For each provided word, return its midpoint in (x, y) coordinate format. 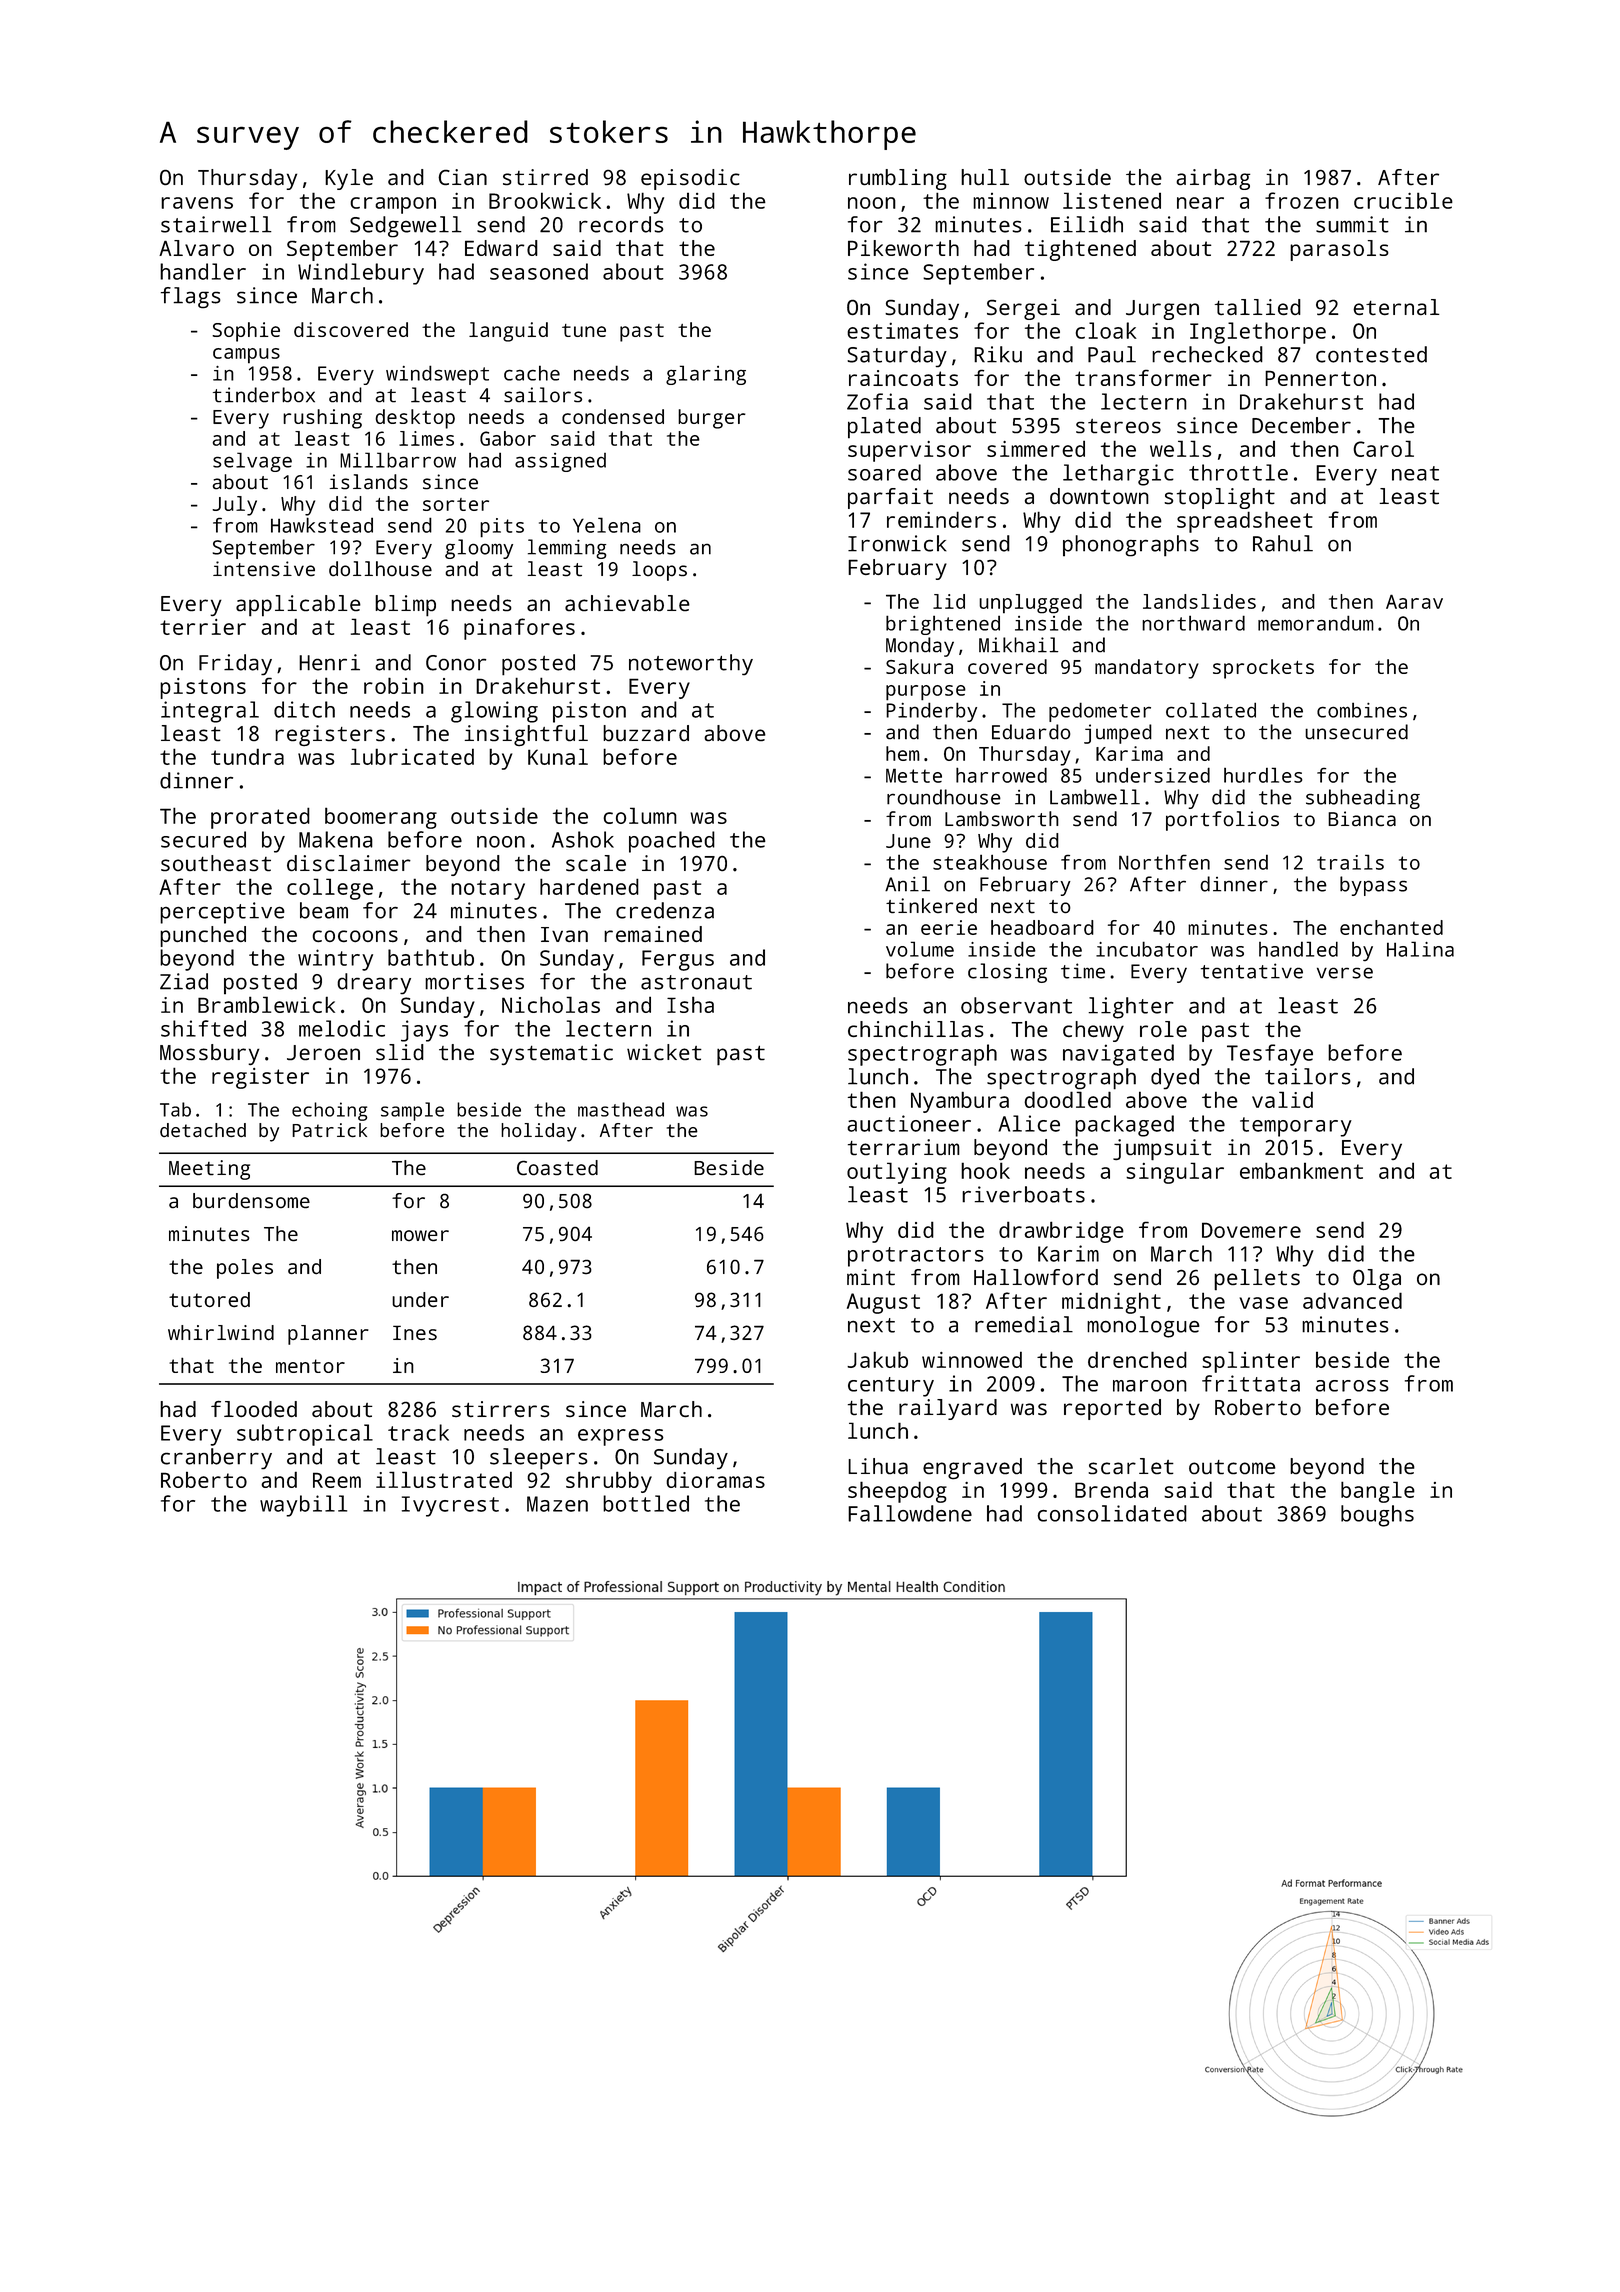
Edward (501, 248)
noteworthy (691, 664)
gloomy (479, 549)
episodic (690, 179)
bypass (1373, 886)
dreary (374, 983)
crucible (1403, 200)
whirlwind (221, 1332)
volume (920, 949)
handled (1298, 949)
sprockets (1263, 669)
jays (424, 1031)
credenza (665, 910)
